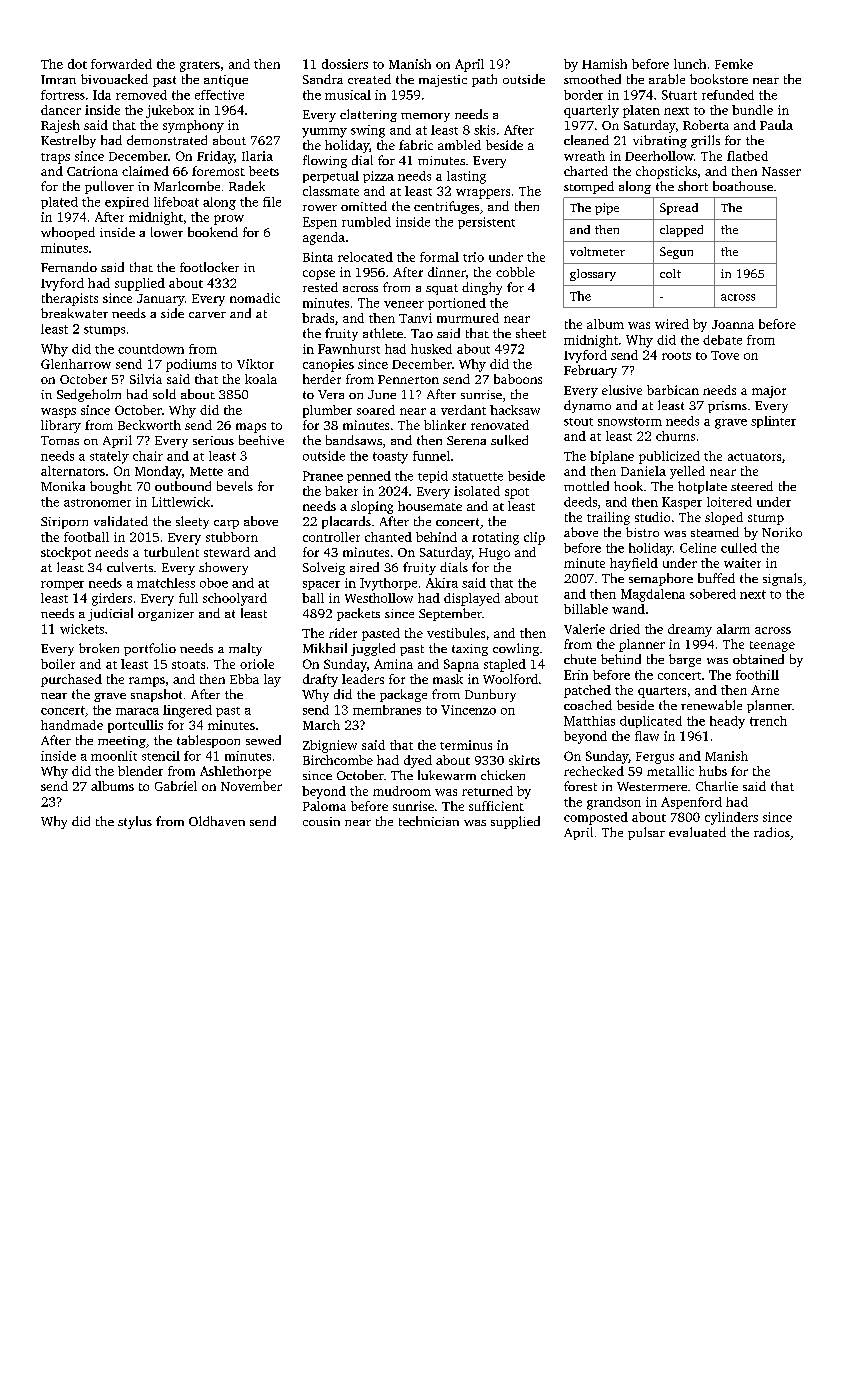  I want to click on grills, so click(705, 141).
